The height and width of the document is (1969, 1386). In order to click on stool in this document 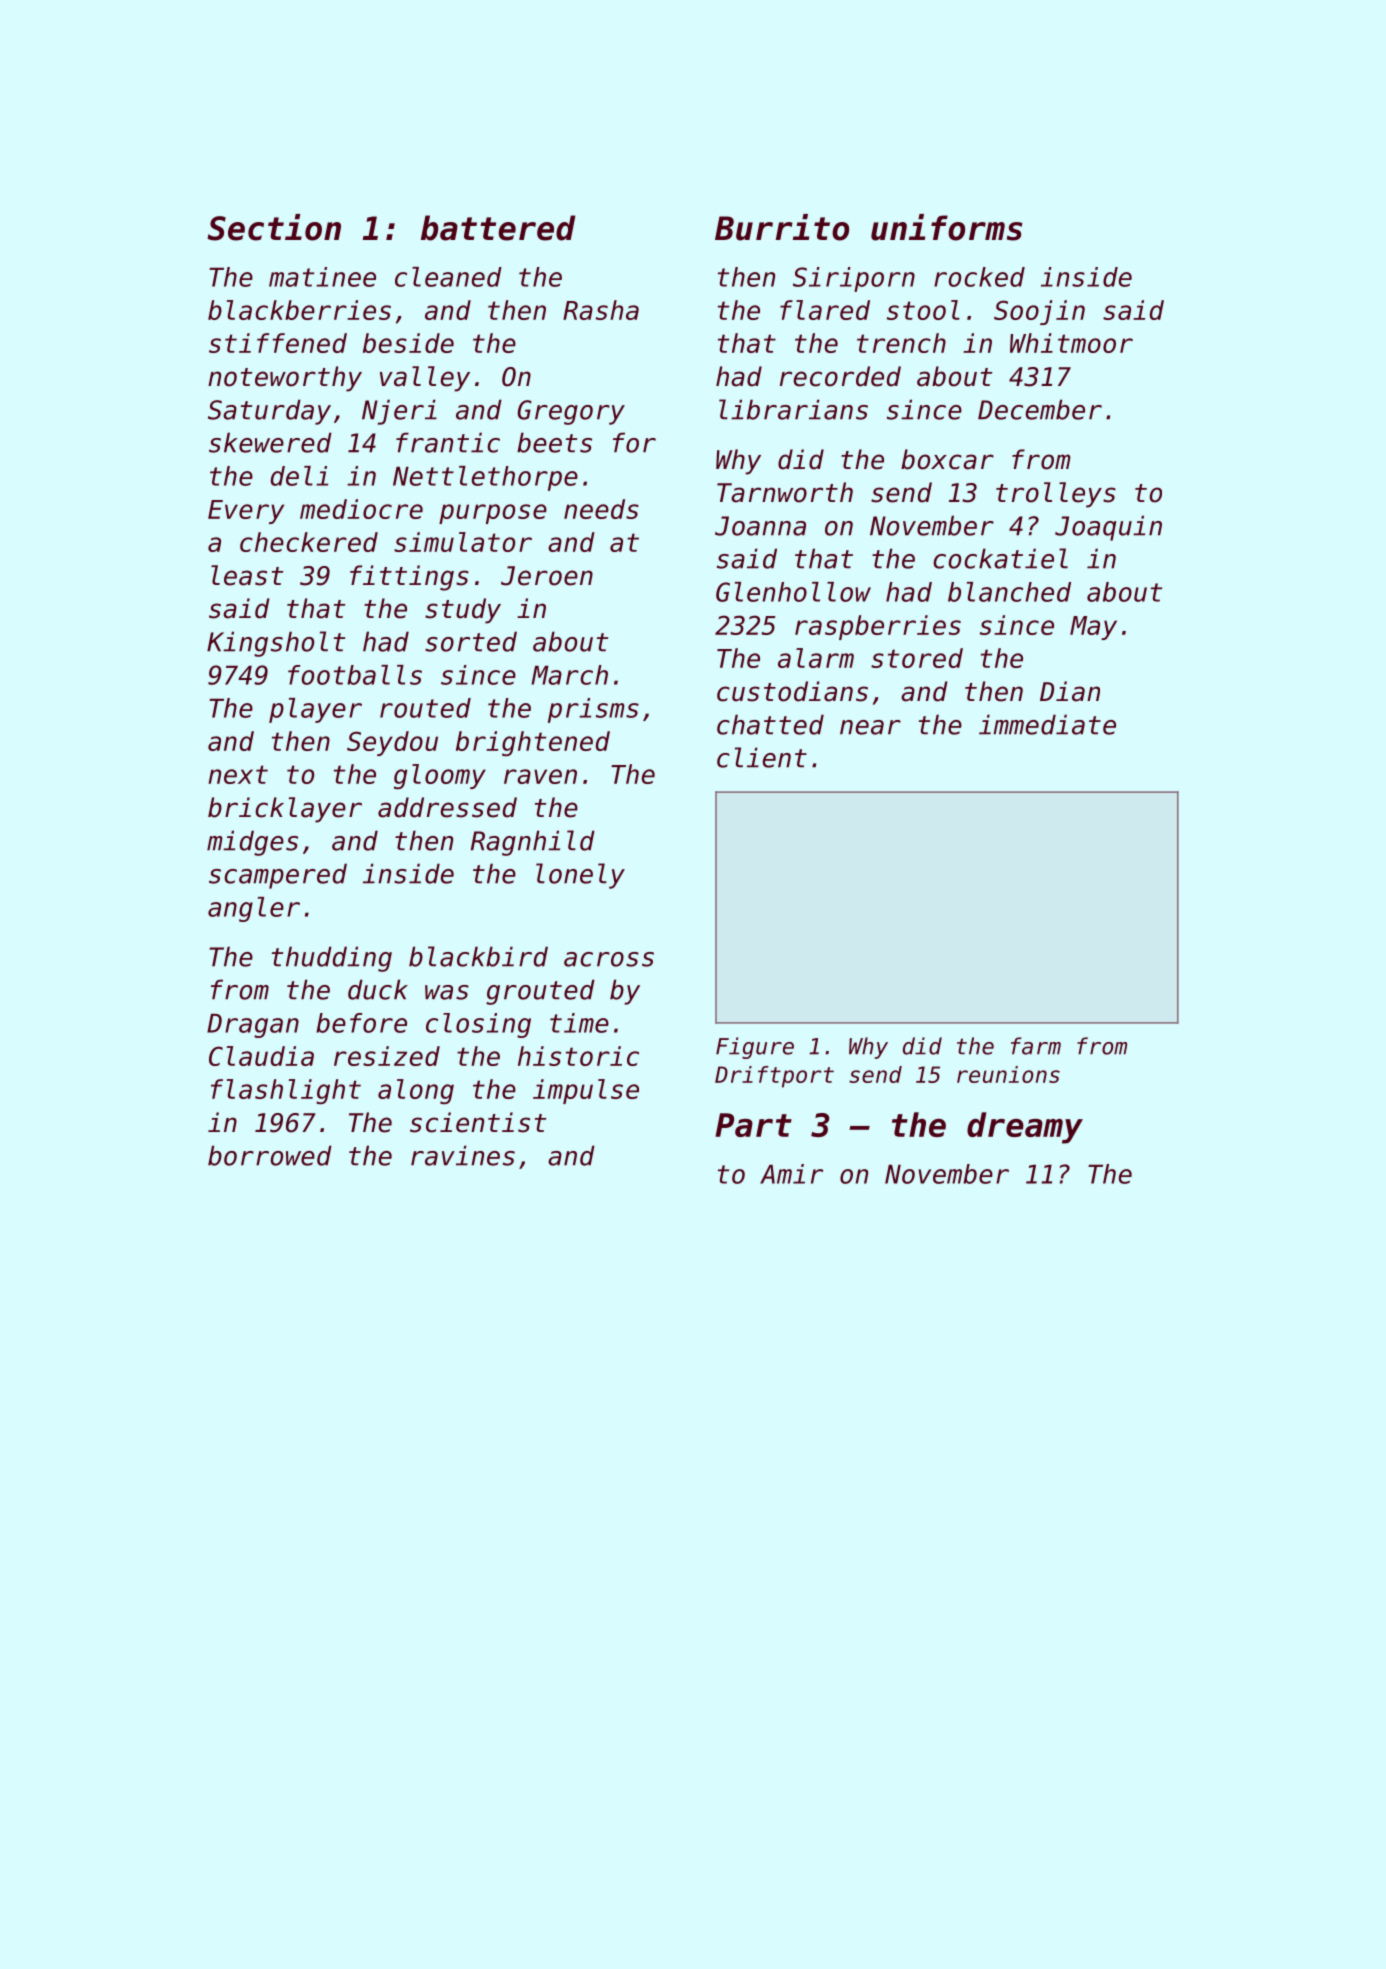, I will do `click(923, 310)`.
